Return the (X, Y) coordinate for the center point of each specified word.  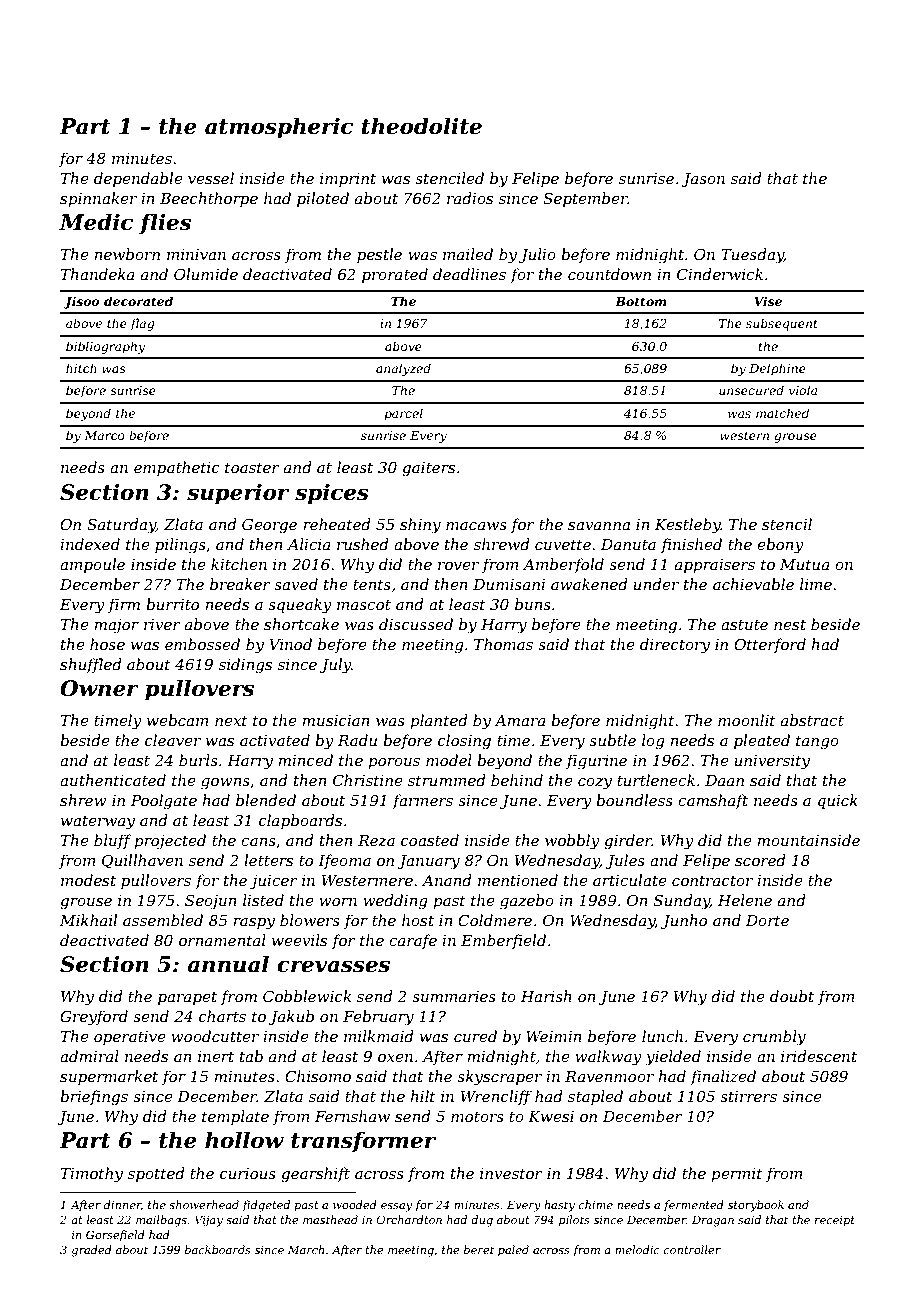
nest (790, 624)
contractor (712, 880)
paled (513, 1251)
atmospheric (279, 128)
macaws (476, 526)
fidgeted (266, 1206)
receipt (835, 1221)
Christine (368, 780)
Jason (703, 180)
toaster (252, 467)
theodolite (421, 126)
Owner (99, 688)
